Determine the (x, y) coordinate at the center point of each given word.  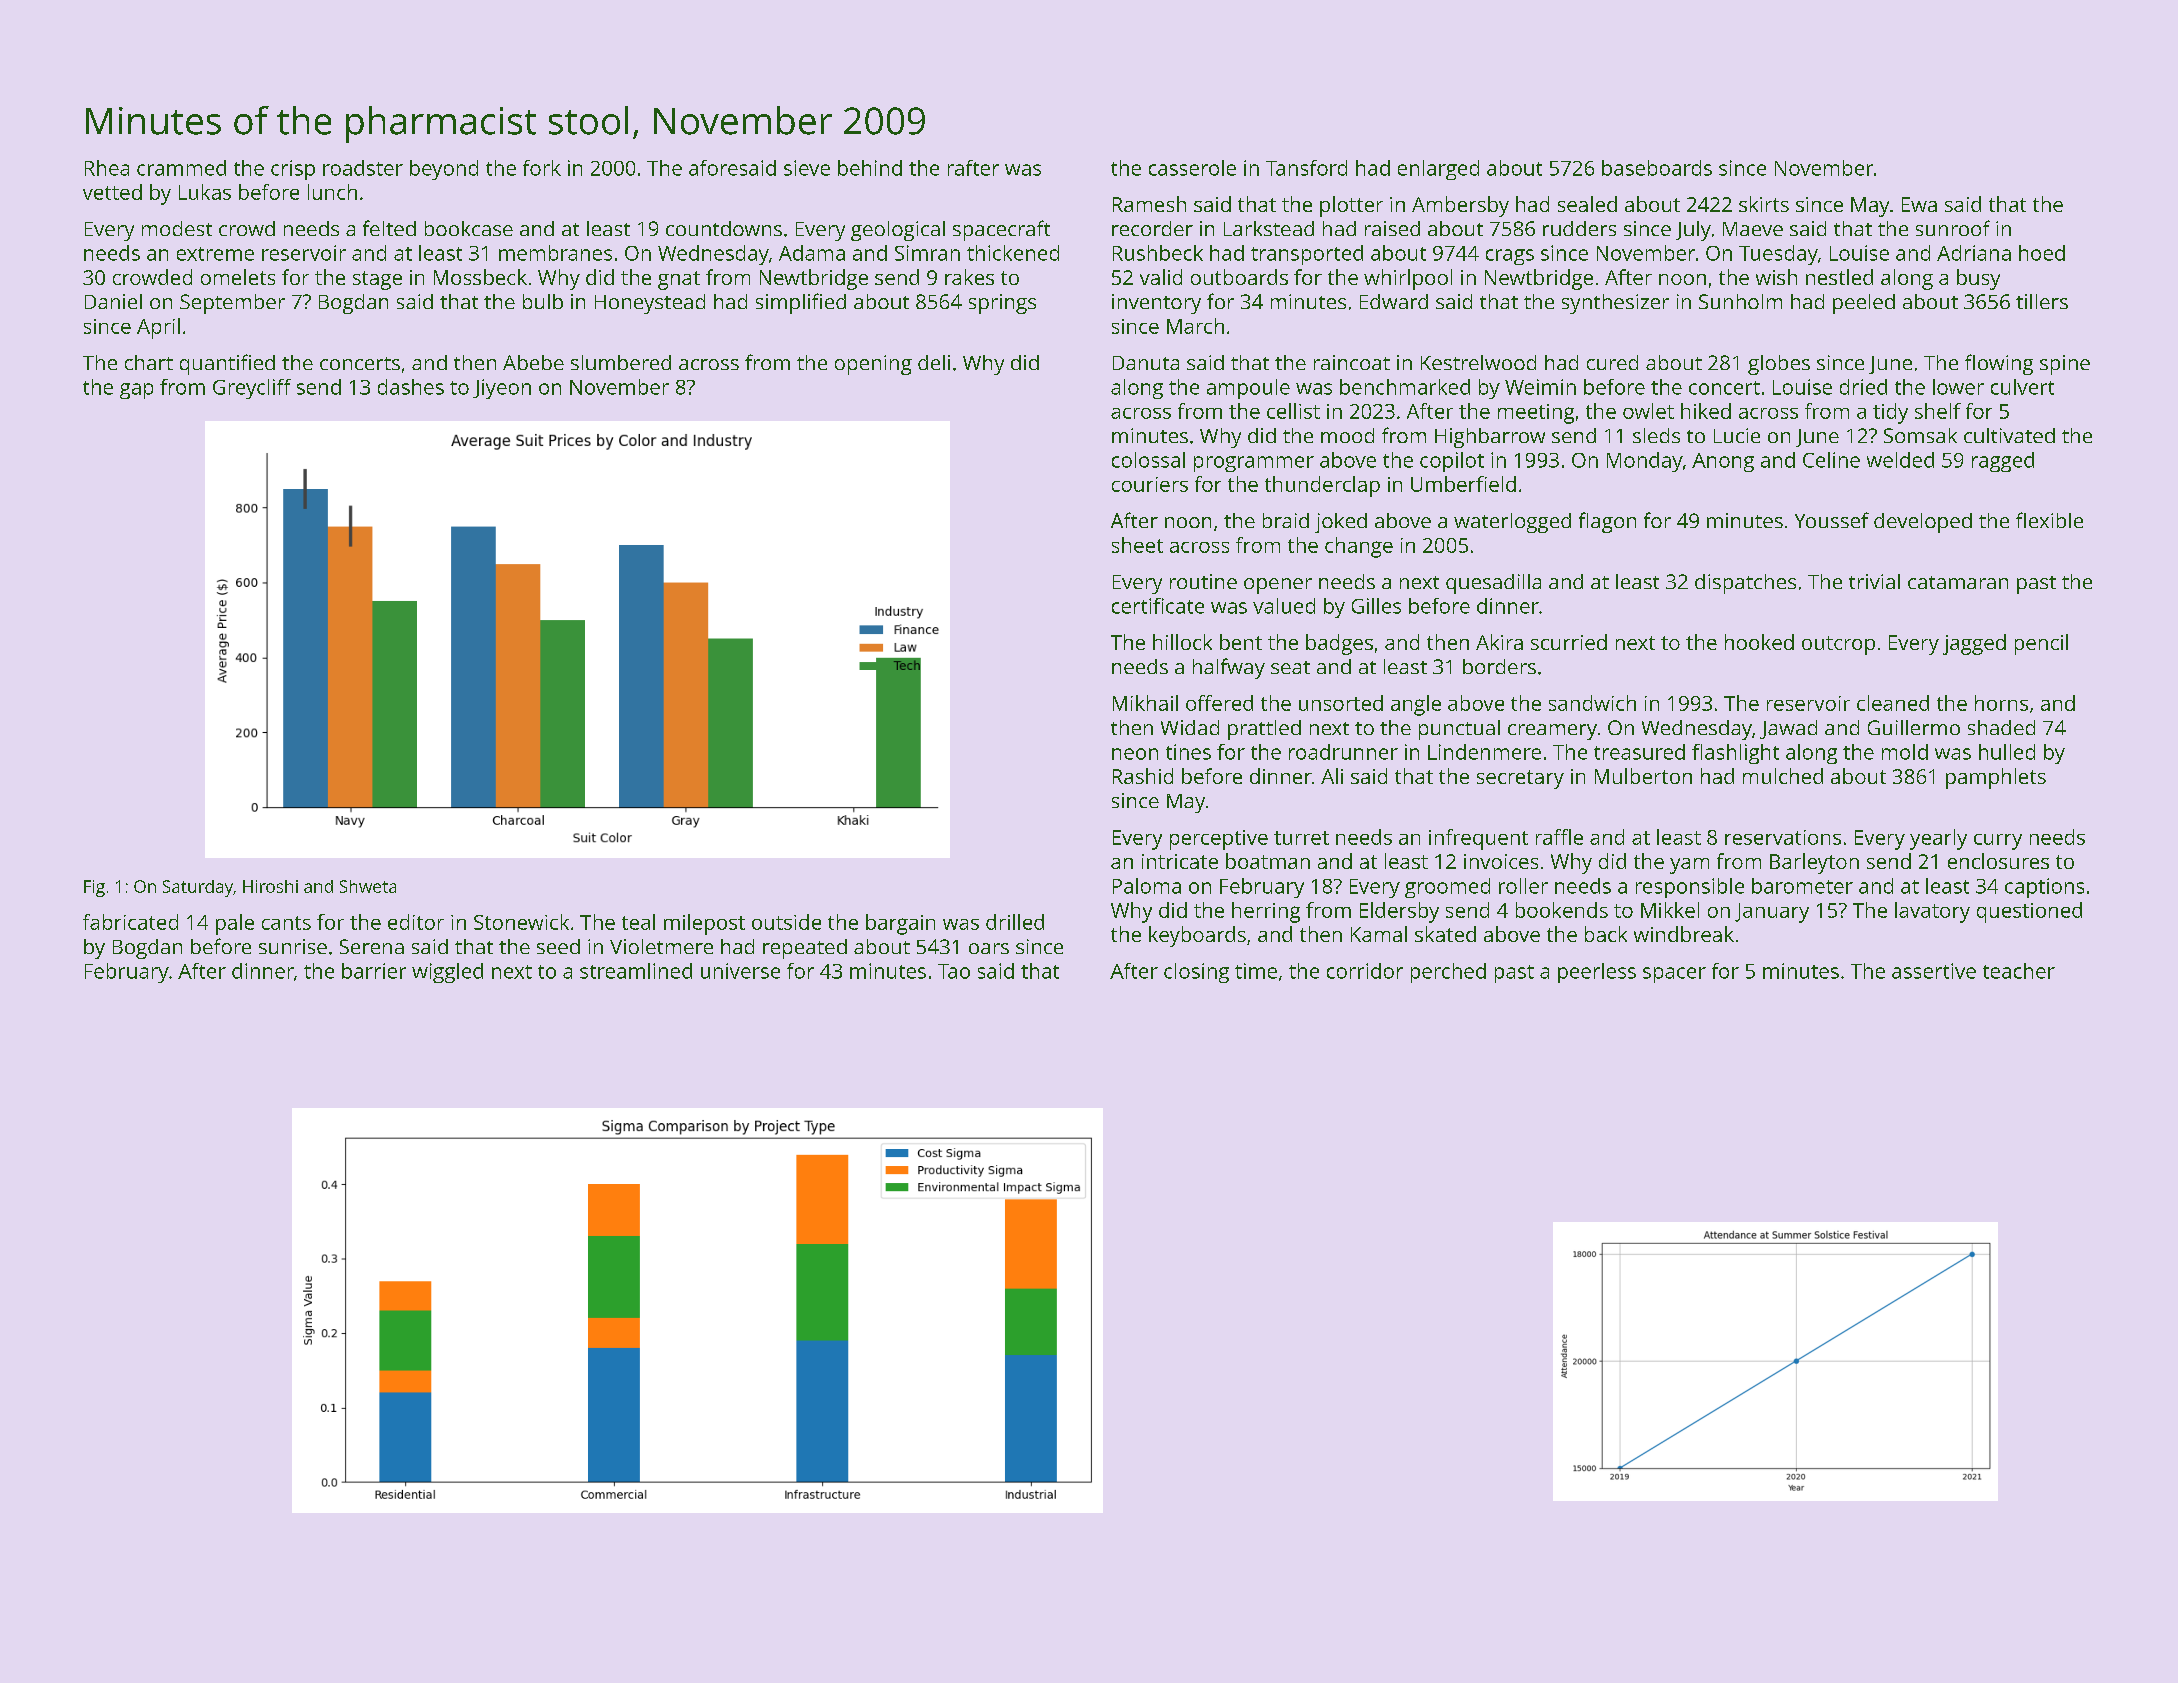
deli (934, 362)
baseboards (1657, 168)
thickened (1013, 253)
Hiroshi (270, 886)
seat (1290, 667)
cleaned (1893, 703)
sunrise (293, 946)
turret (1301, 838)
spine (2065, 365)
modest (177, 228)
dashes (411, 387)
